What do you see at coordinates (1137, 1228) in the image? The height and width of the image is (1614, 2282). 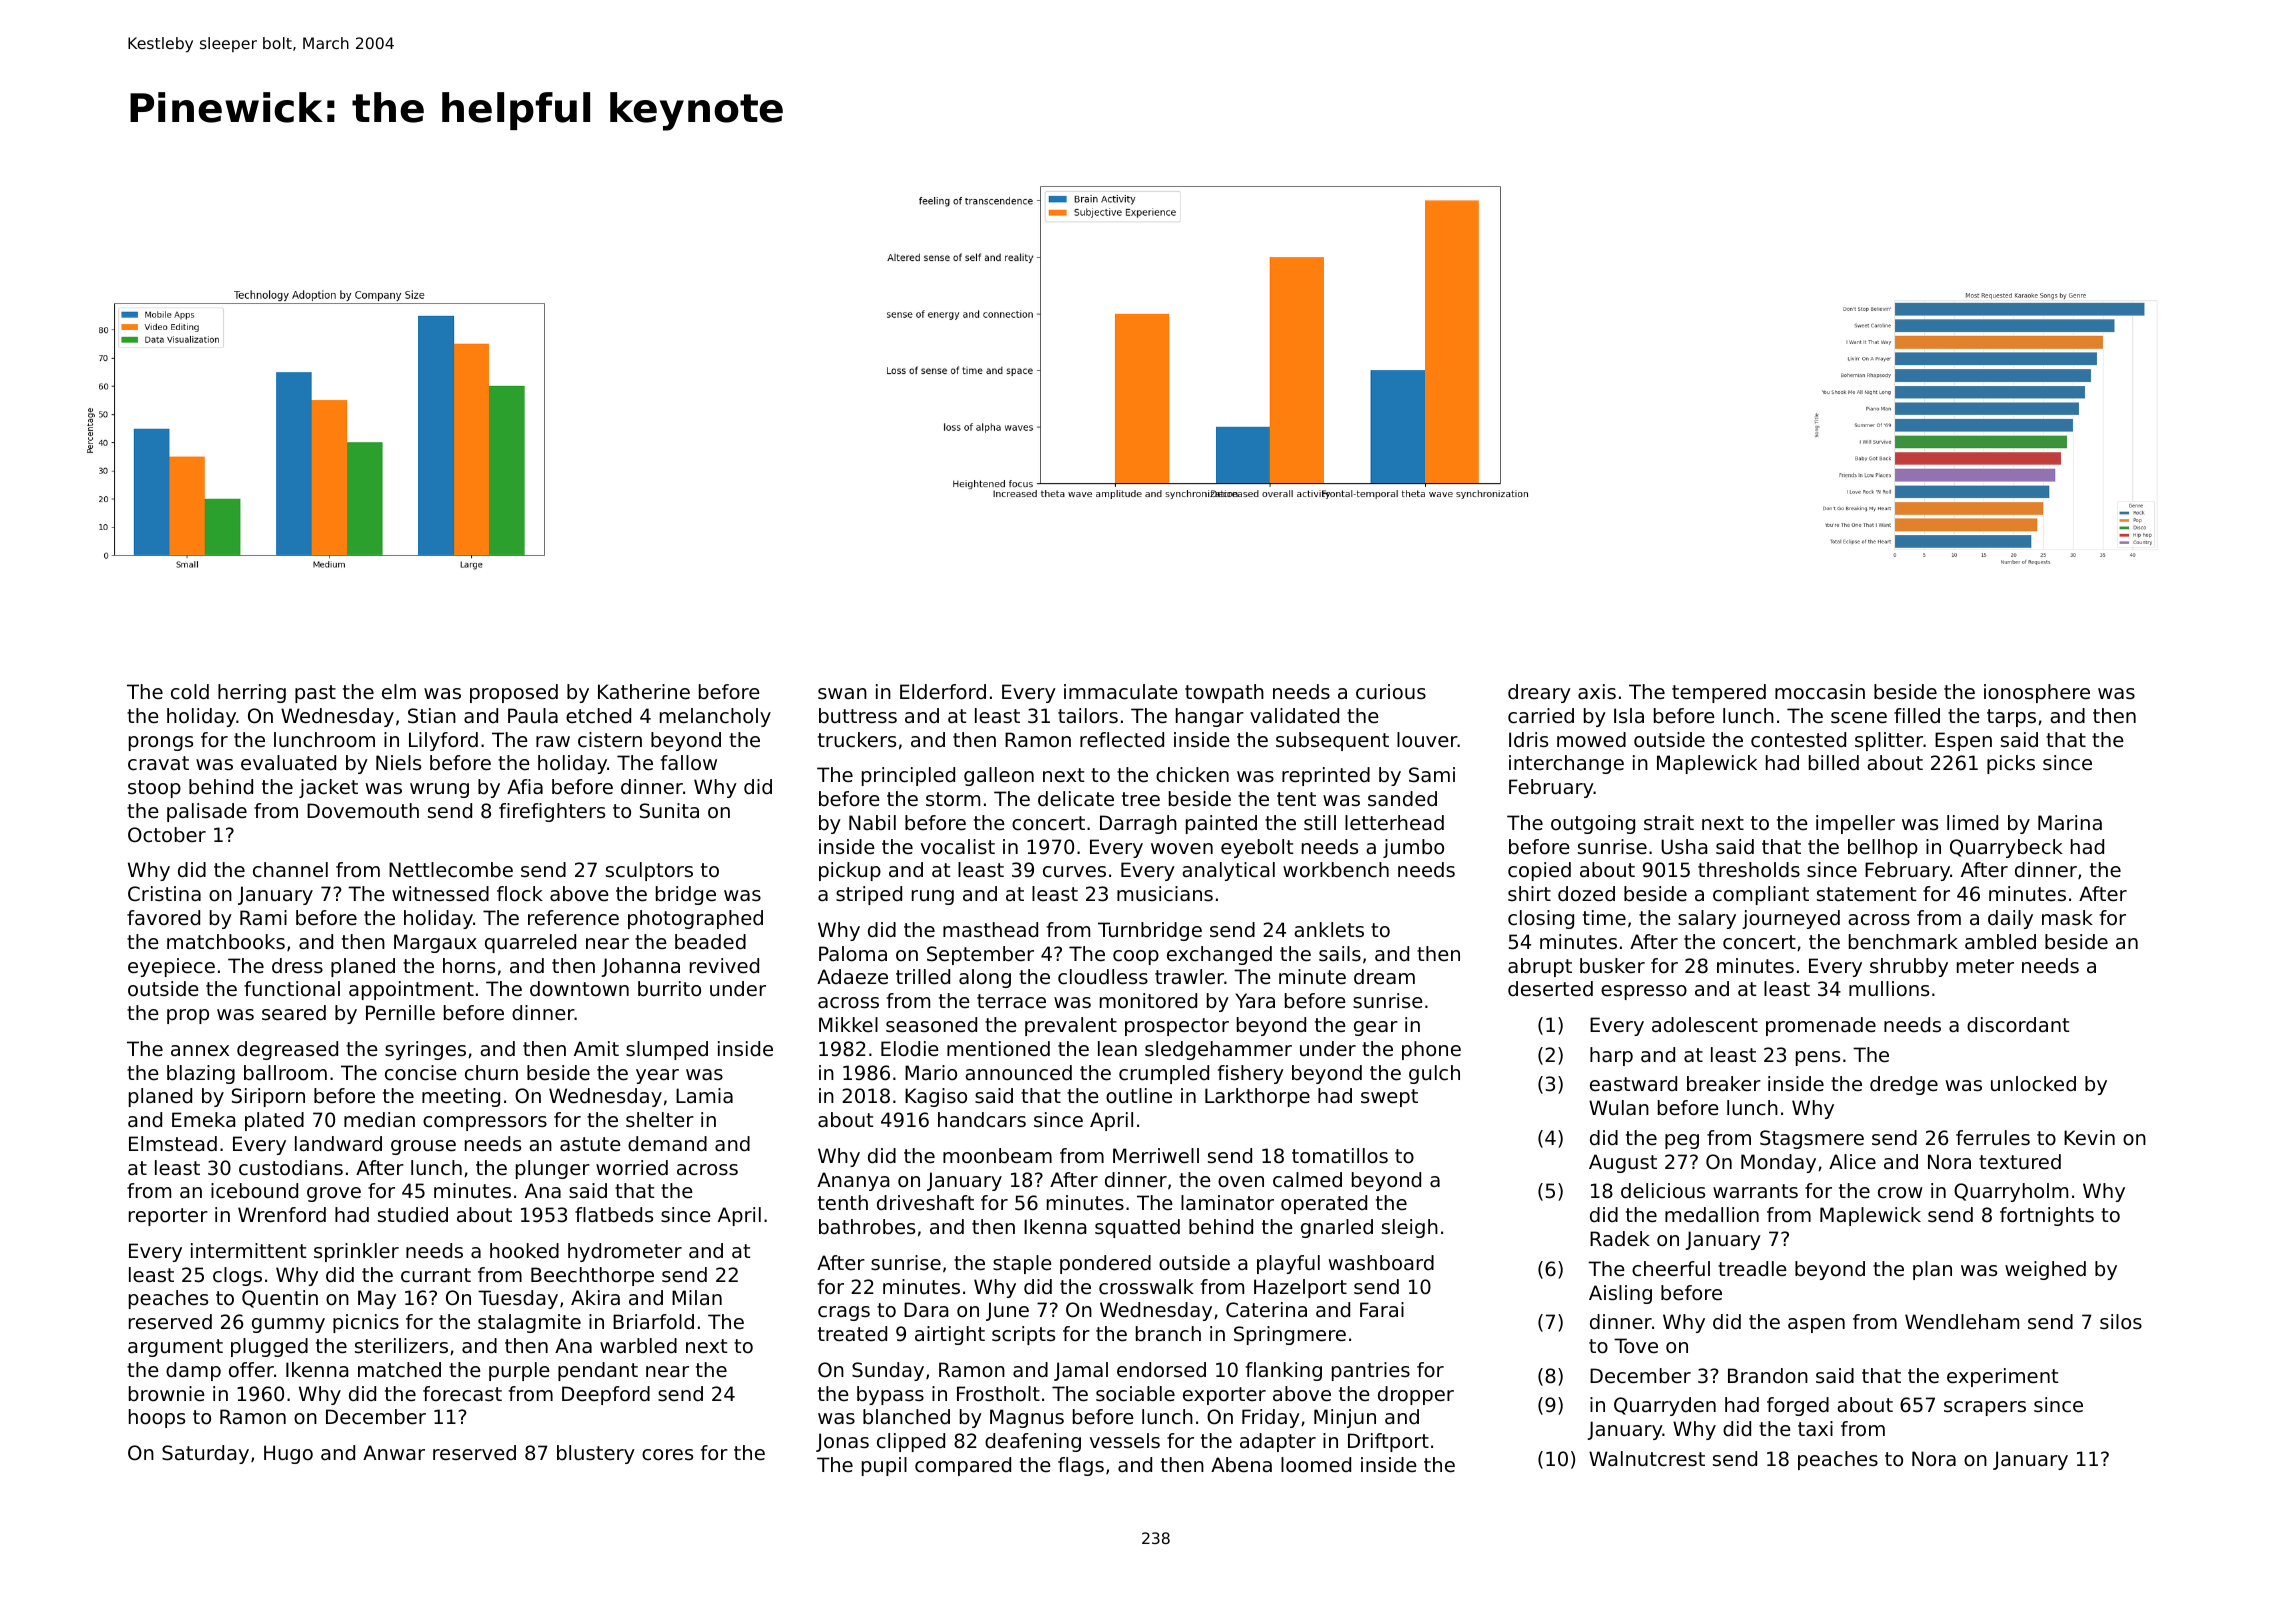 I see `squatted` at bounding box center [1137, 1228].
